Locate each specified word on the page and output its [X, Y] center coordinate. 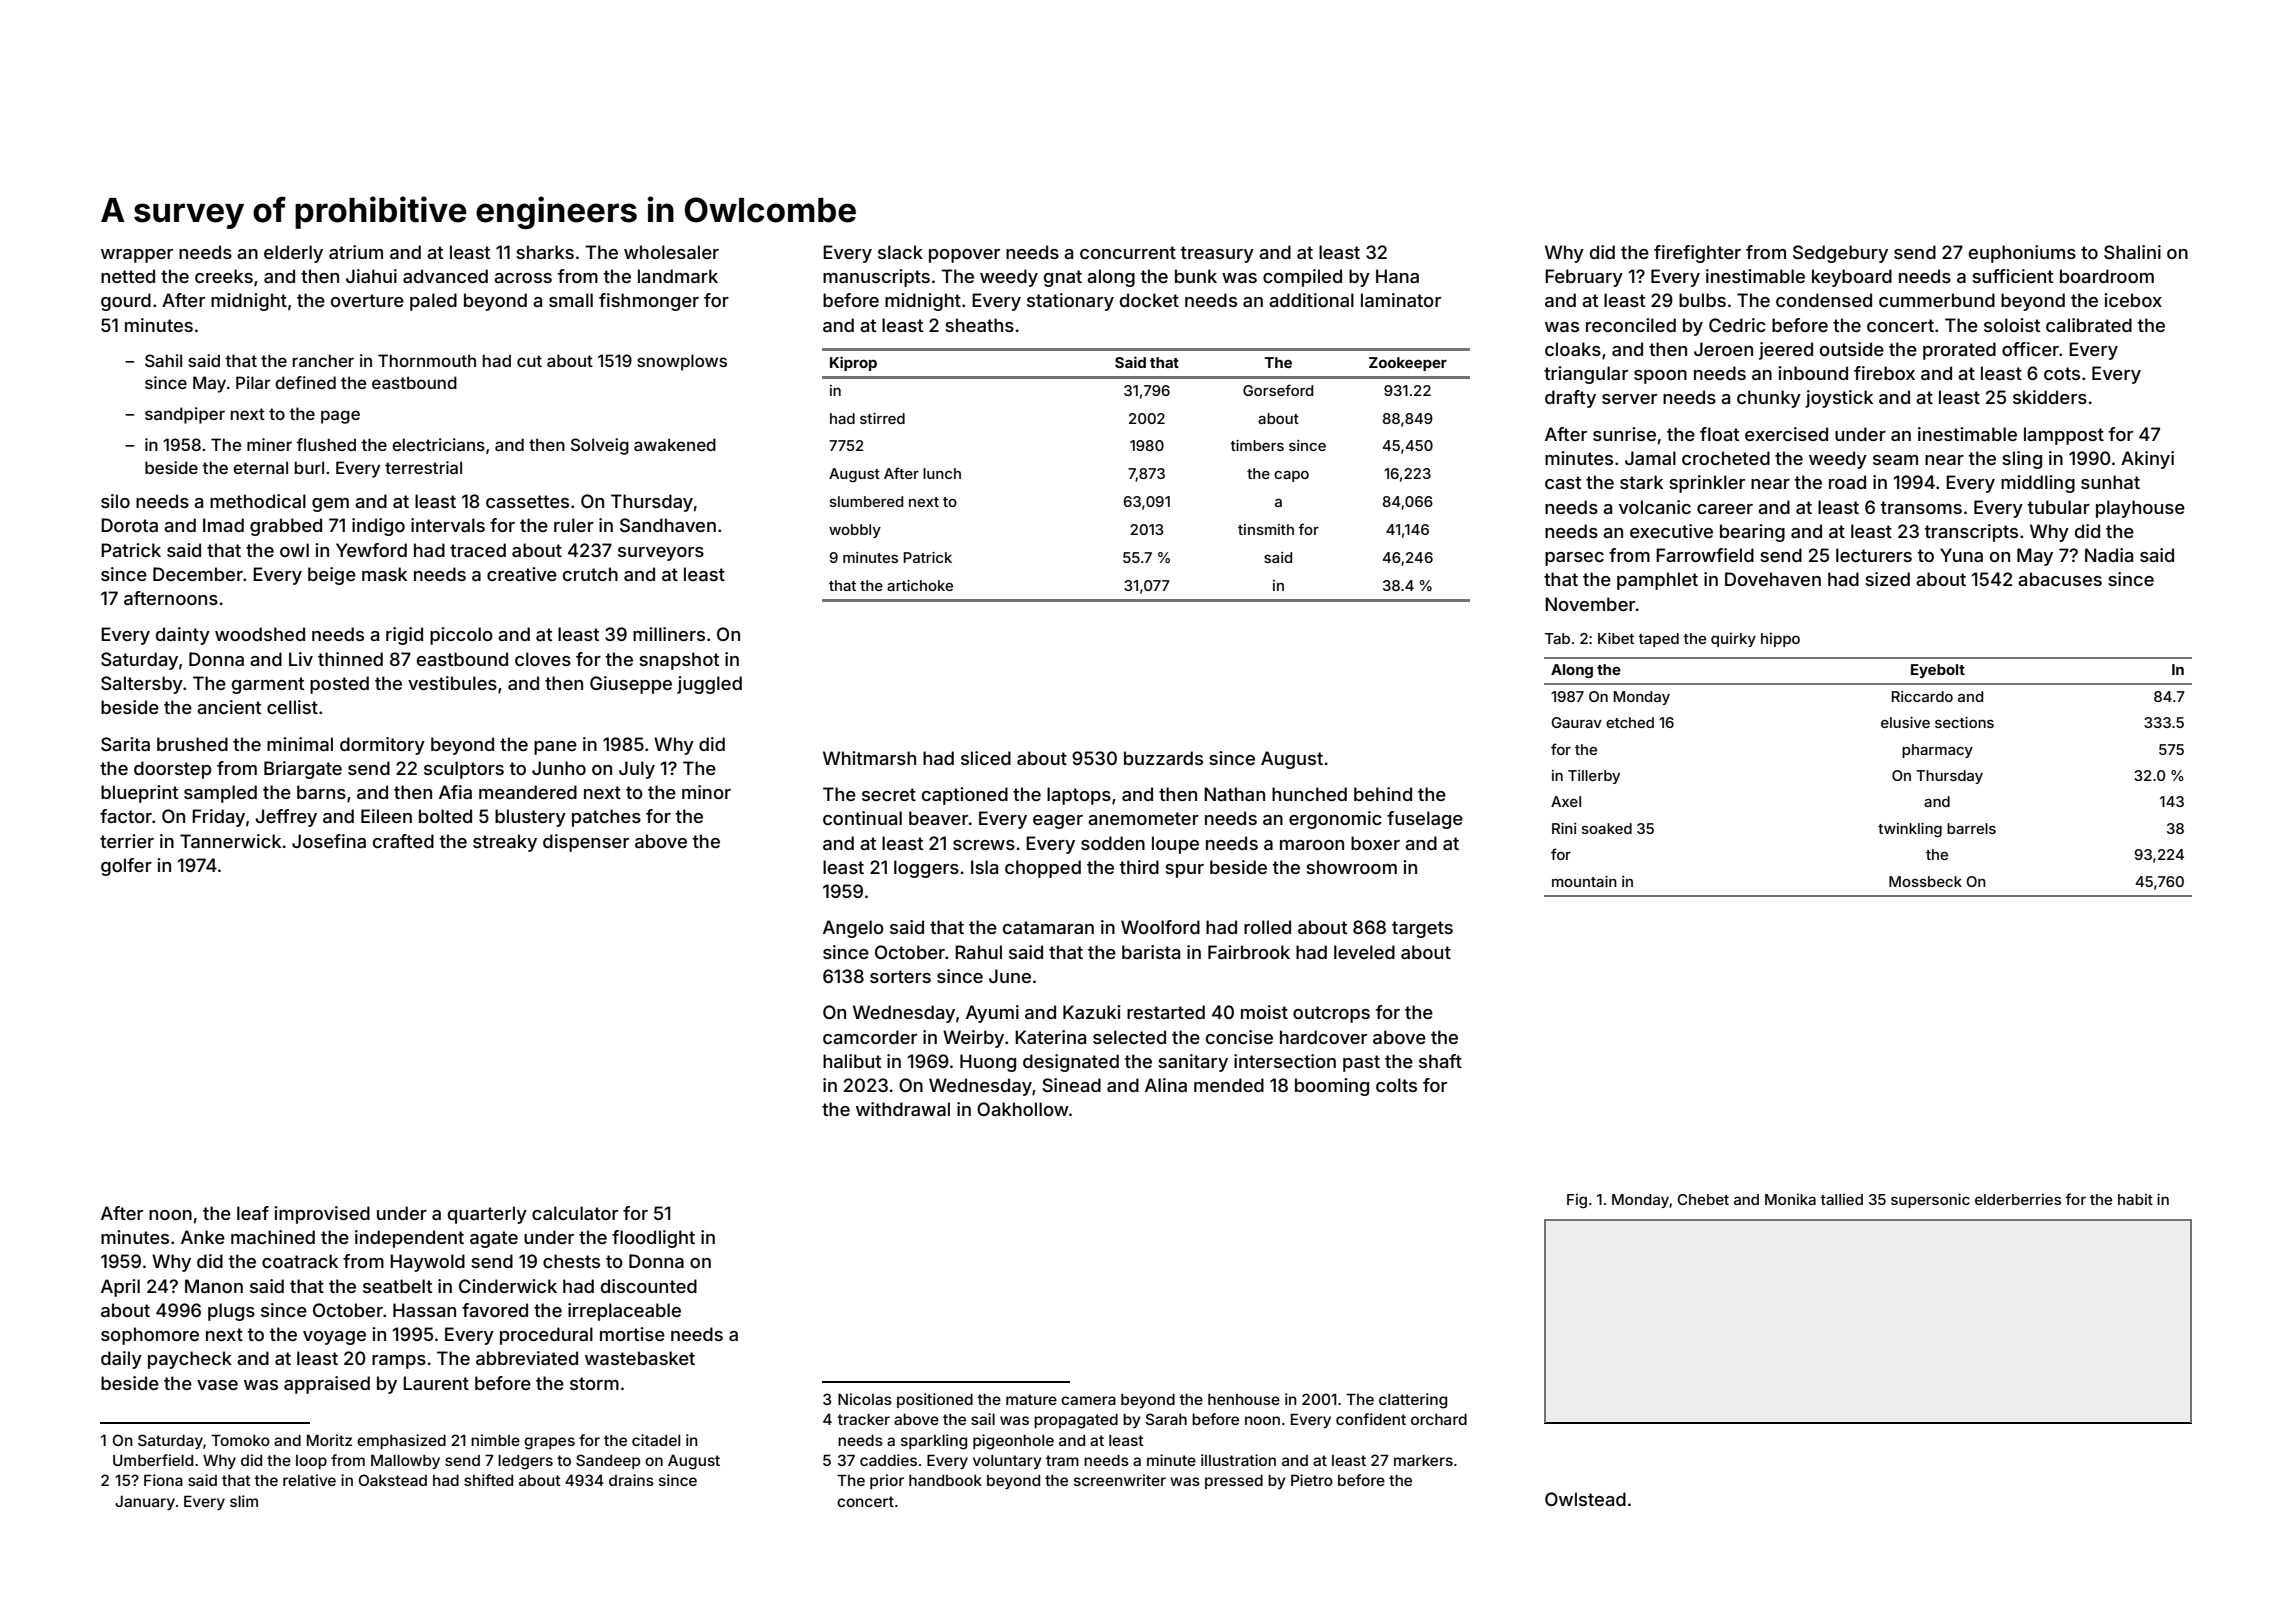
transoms [1921, 507]
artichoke [920, 585]
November [1590, 604]
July [637, 770]
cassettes [527, 501]
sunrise [1624, 434]
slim [244, 1501]
